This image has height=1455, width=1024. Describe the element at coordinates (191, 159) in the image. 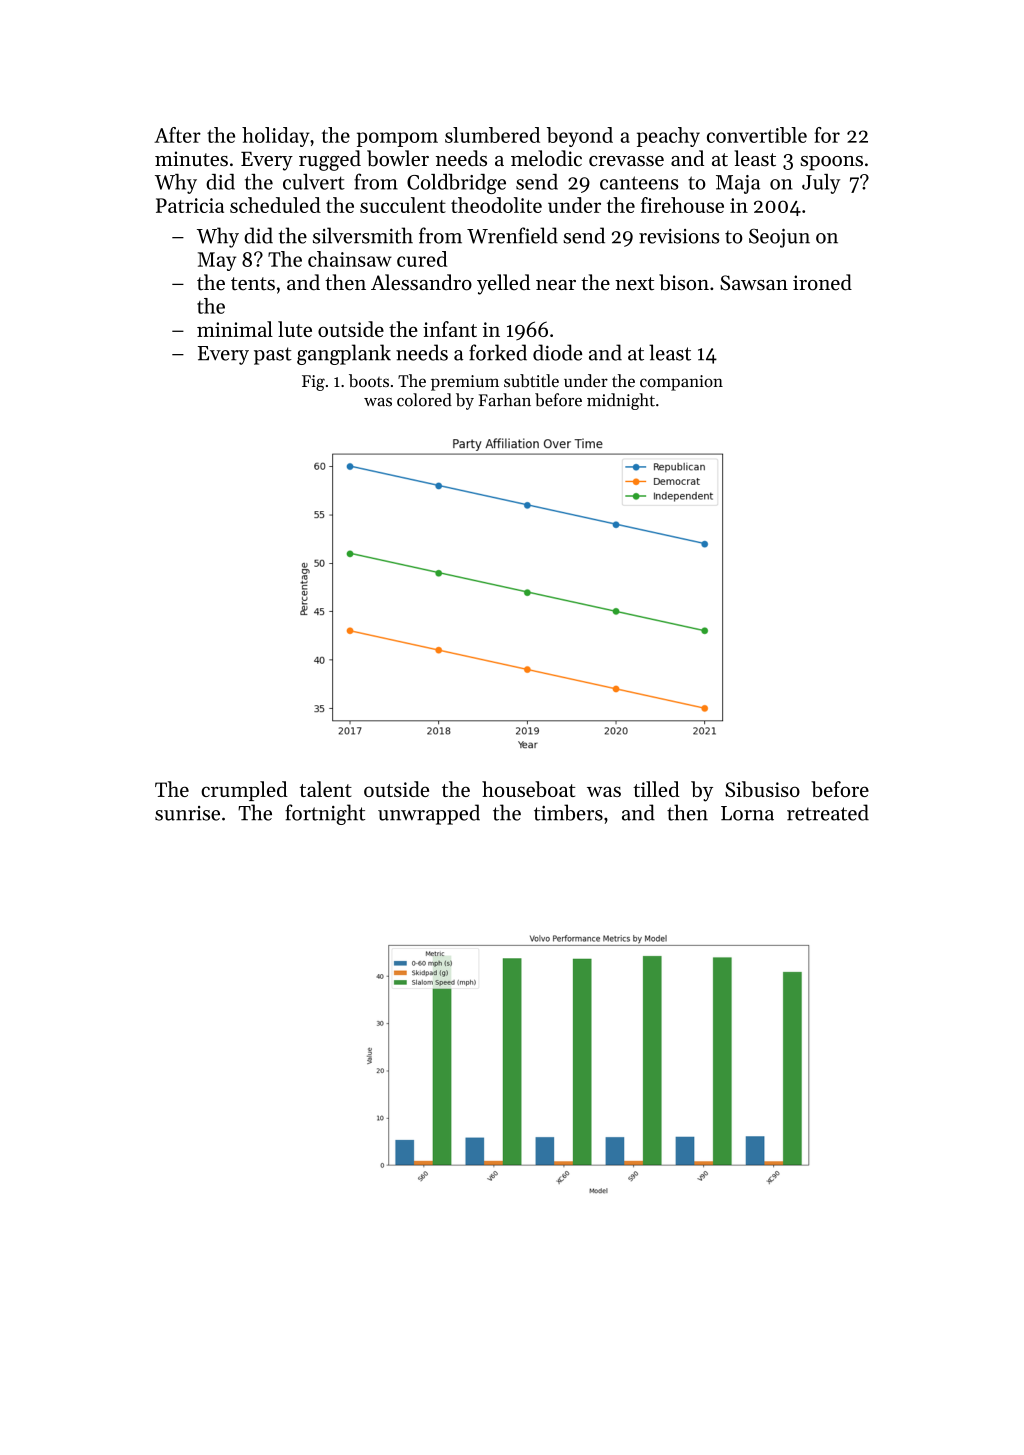

I see `minutes` at that location.
